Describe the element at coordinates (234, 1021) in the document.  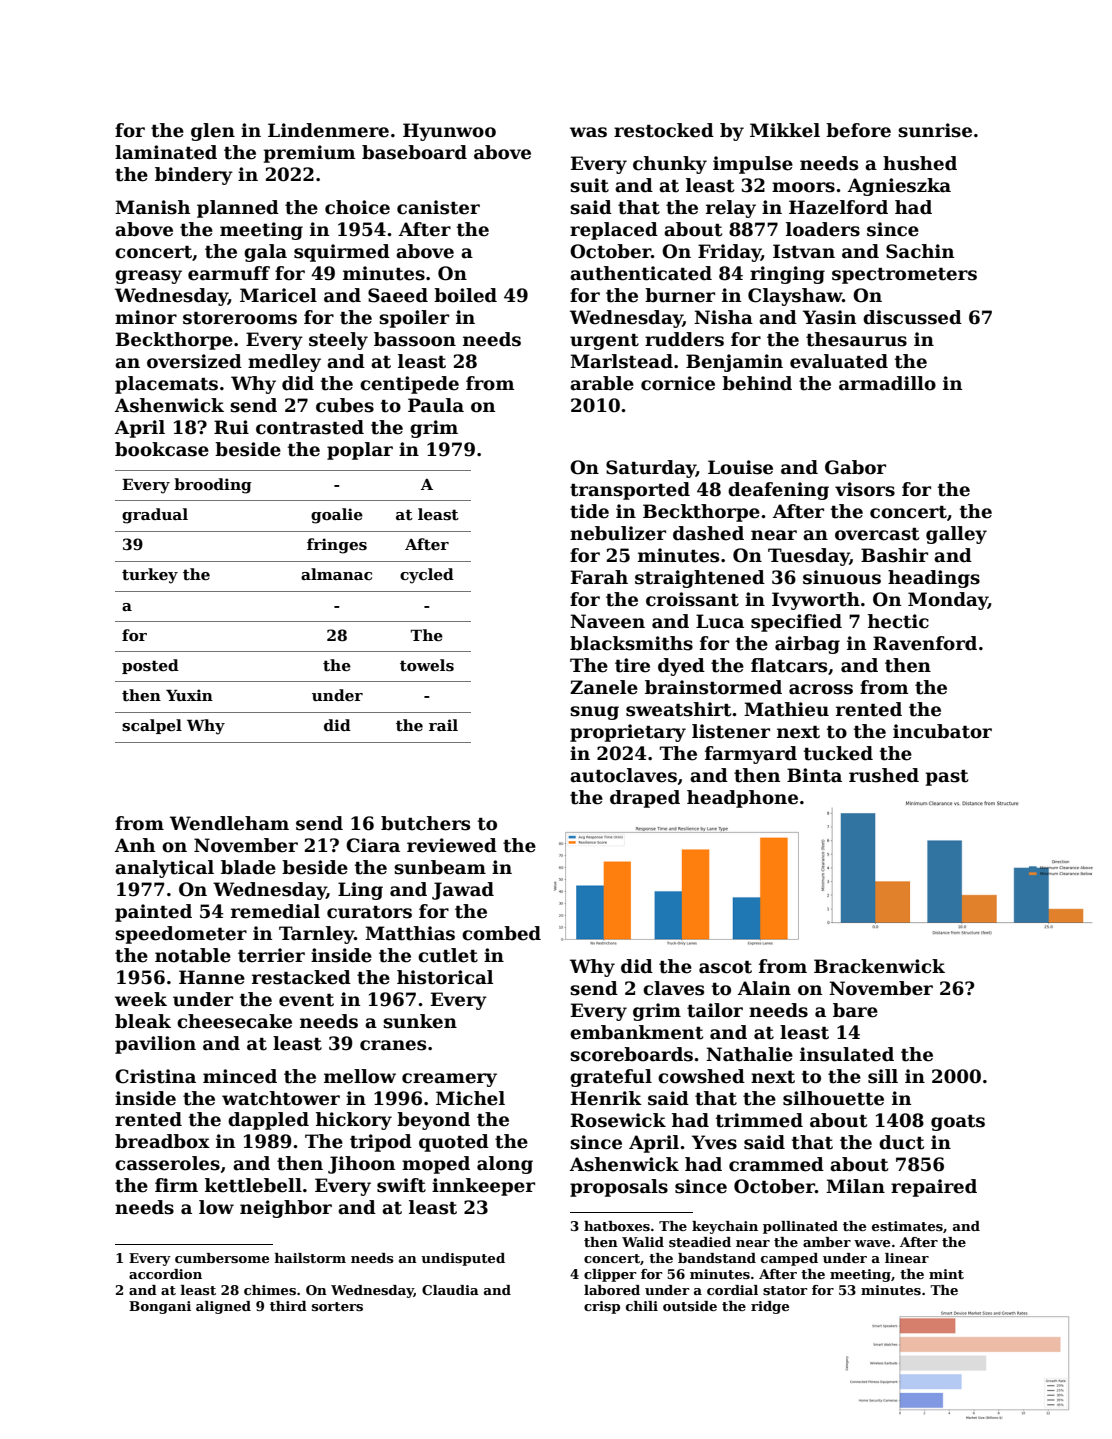
I see `cheesecake` at that location.
